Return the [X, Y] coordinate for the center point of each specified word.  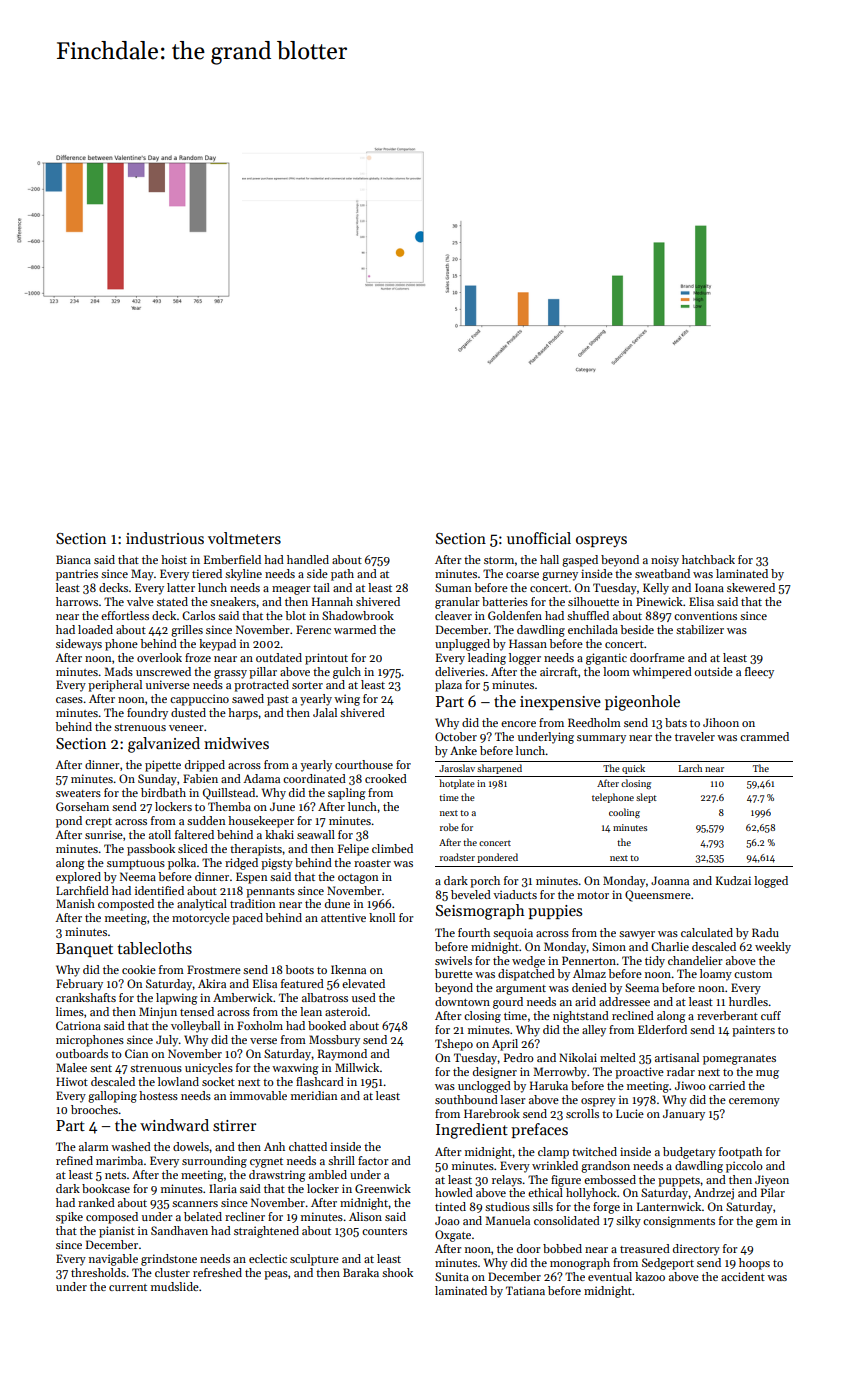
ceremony [754, 1102]
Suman [453, 587]
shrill [341, 1160]
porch [485, 882]
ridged [241, 864]
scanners [195, 1204]
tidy [655, 962]
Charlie [670, 946]
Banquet [84, 950]
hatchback [708, 559]
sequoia [513, 934]
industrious [165, 538]
